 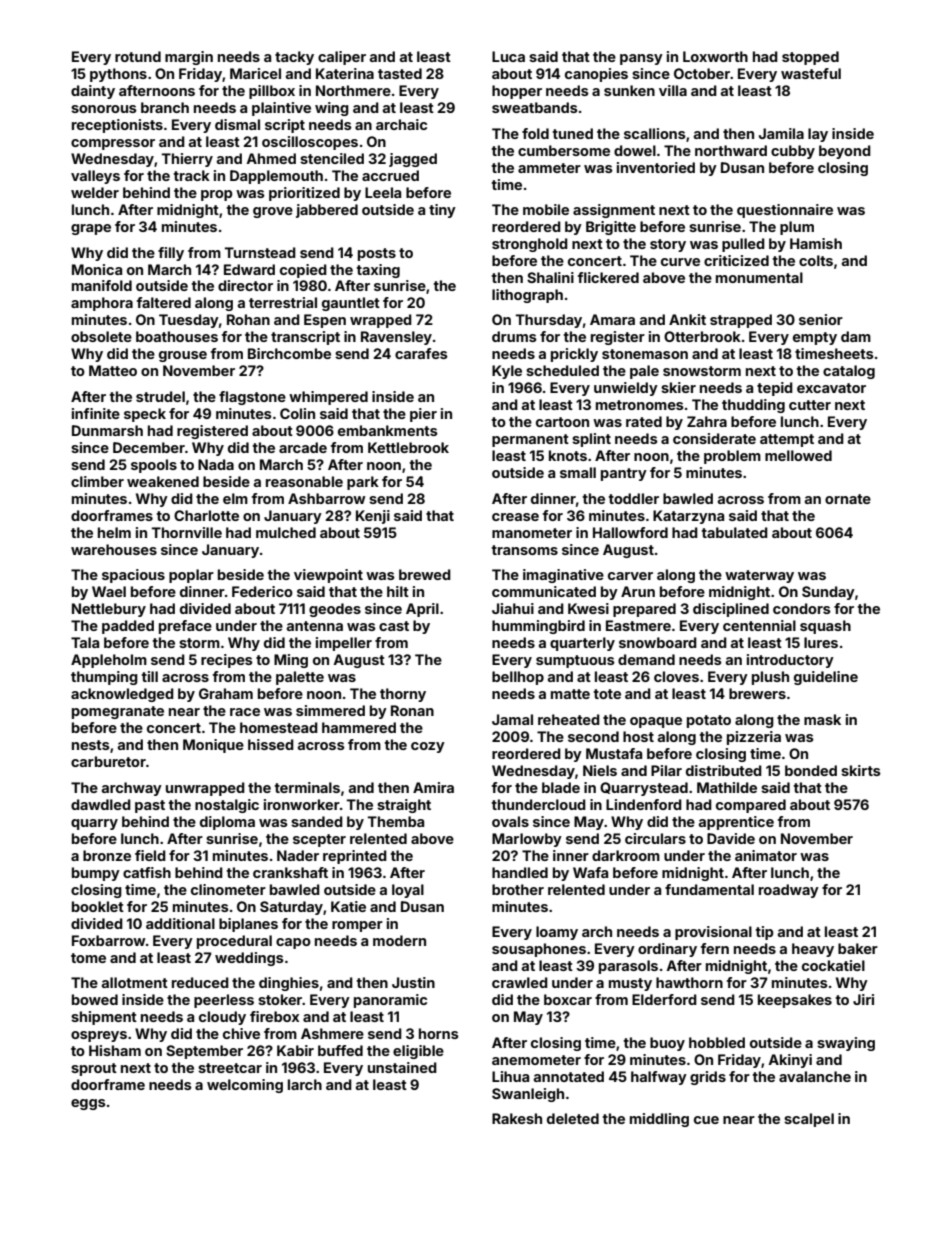 What do you see at coordinates (759, 576) in the document?
I see `waterway` at bounding box center [759, 576].
